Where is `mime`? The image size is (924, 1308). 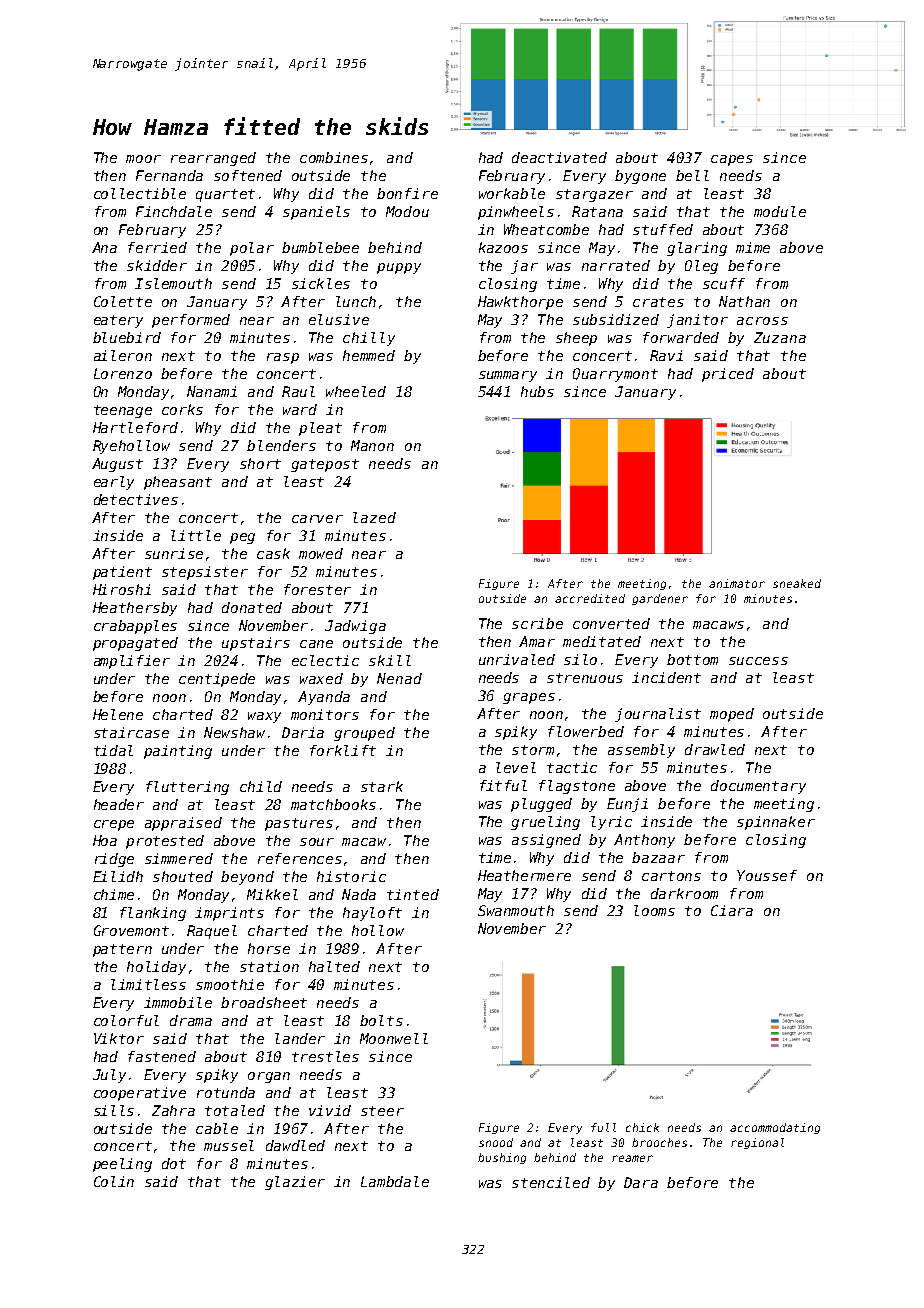 mime is located at coordinates (753, 247).
